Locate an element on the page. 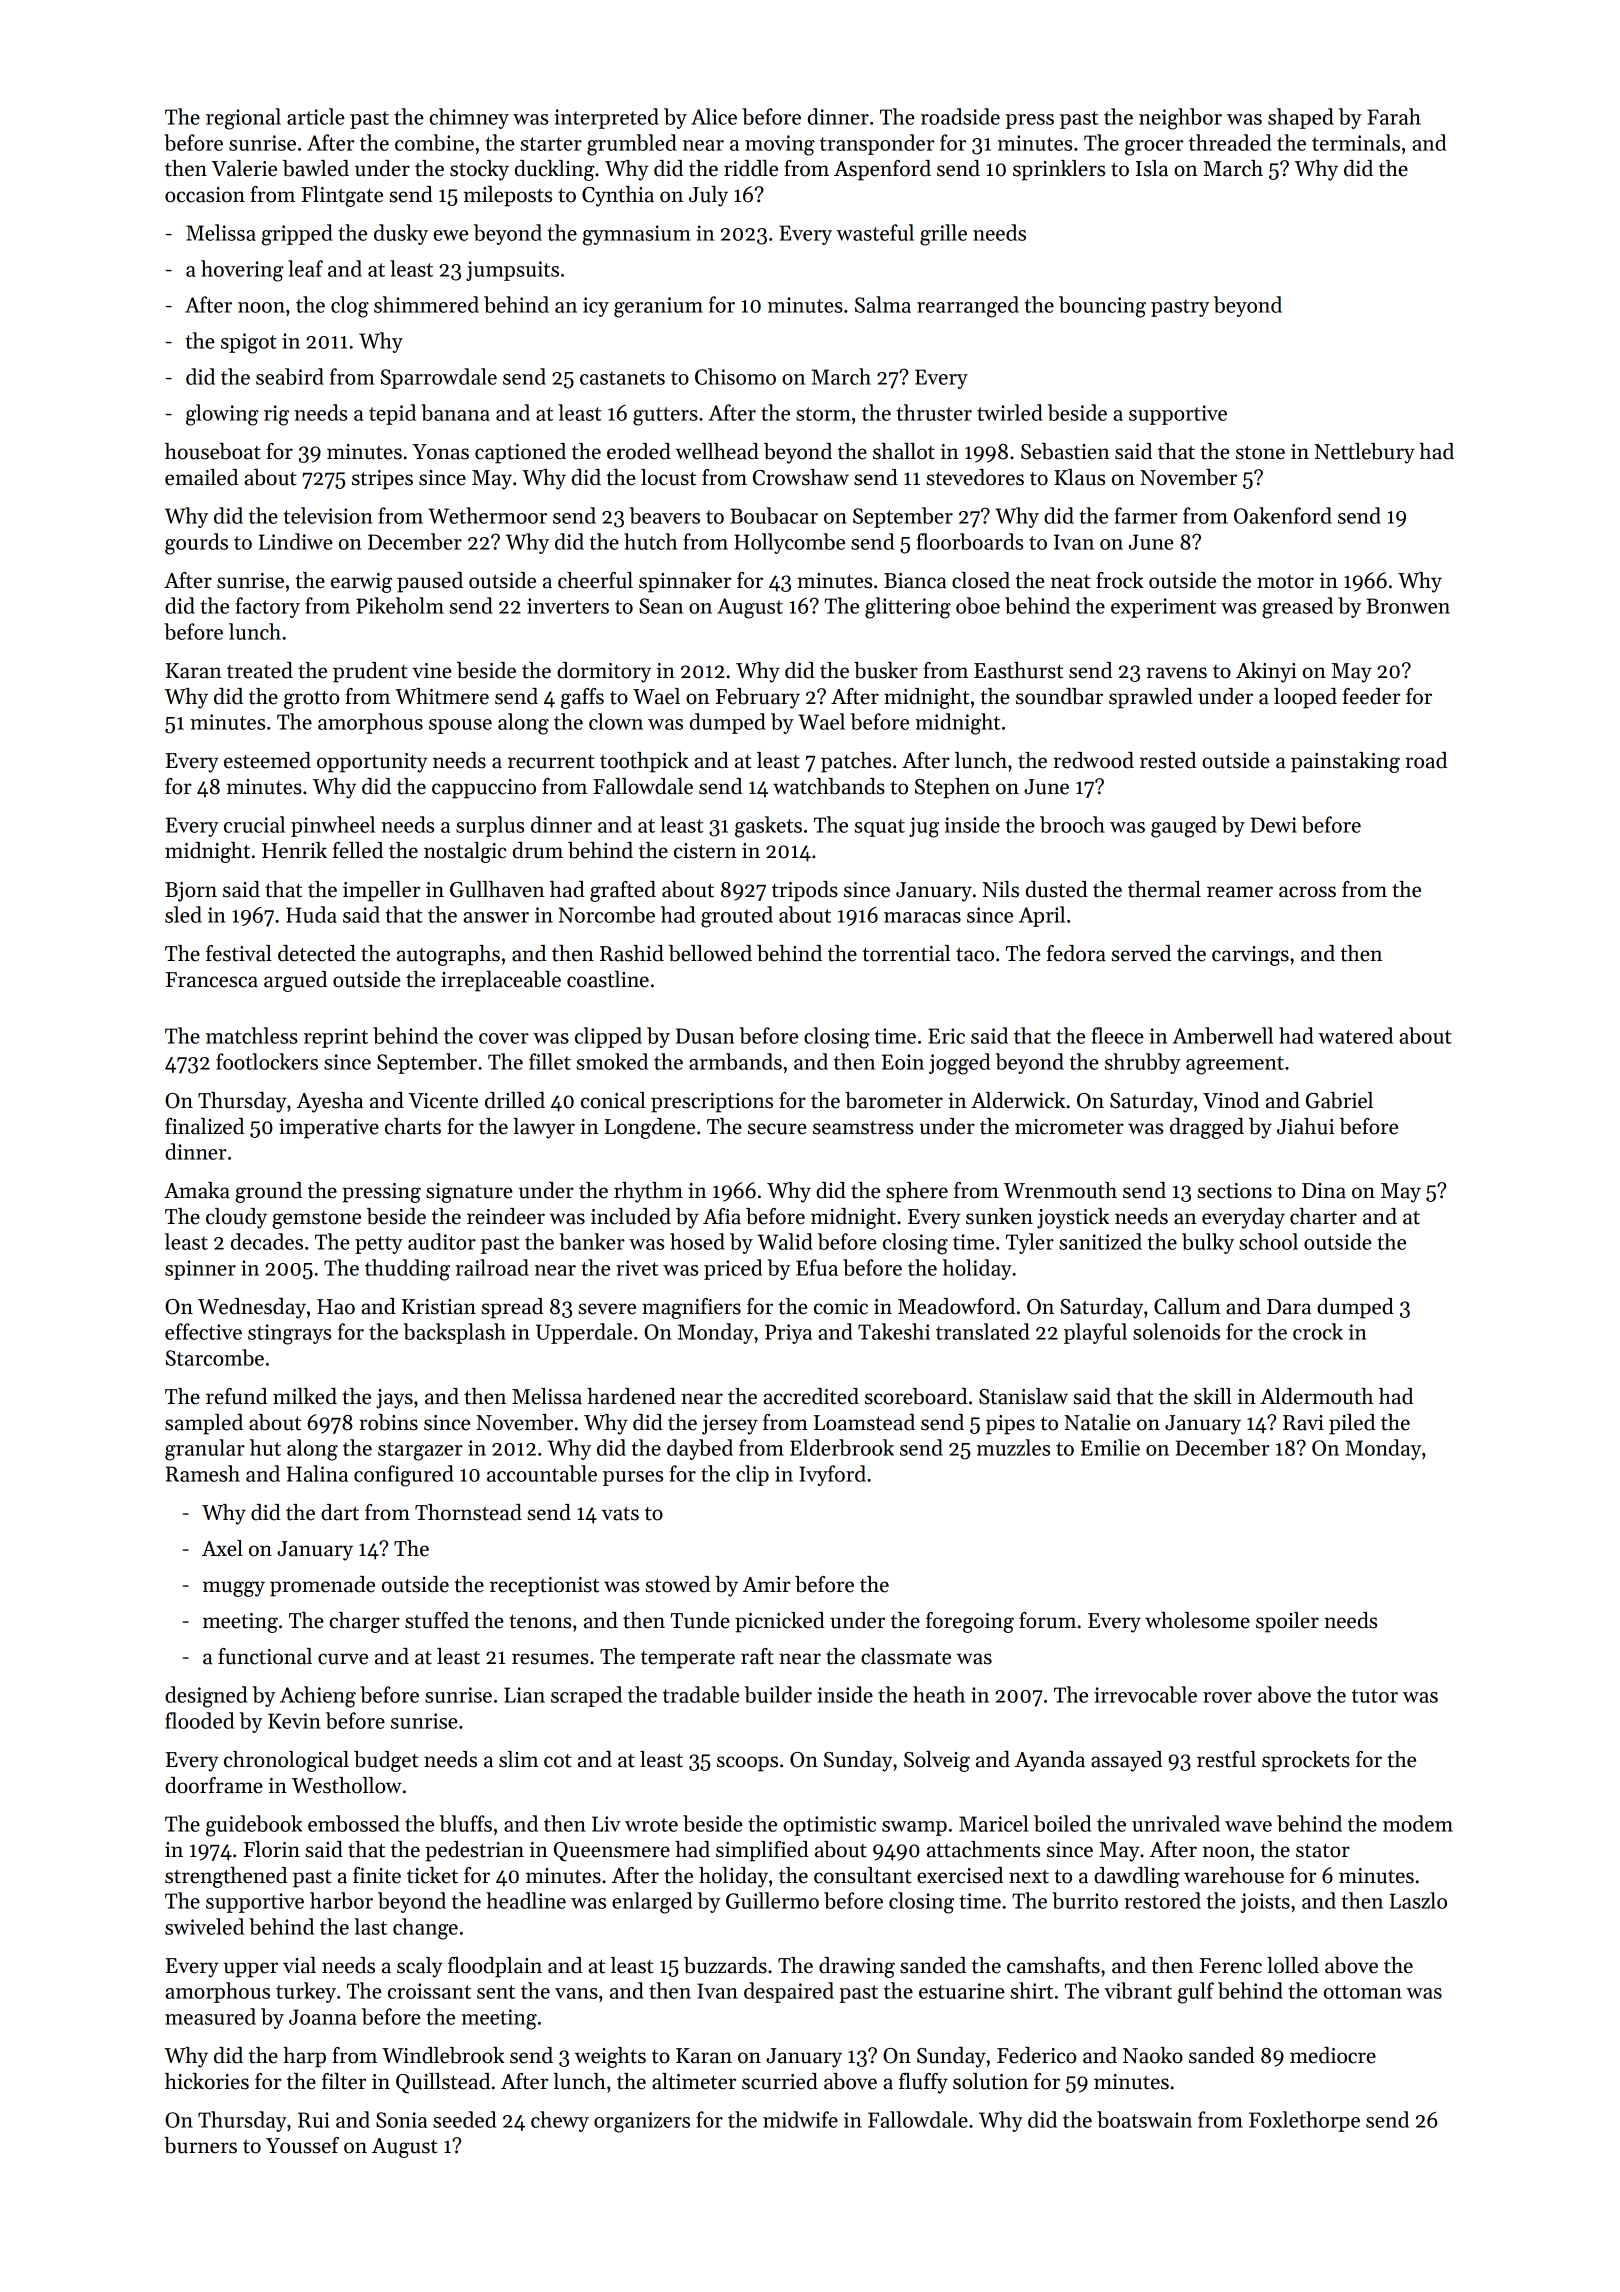  organizers is located at coordinates (642, 2122).
